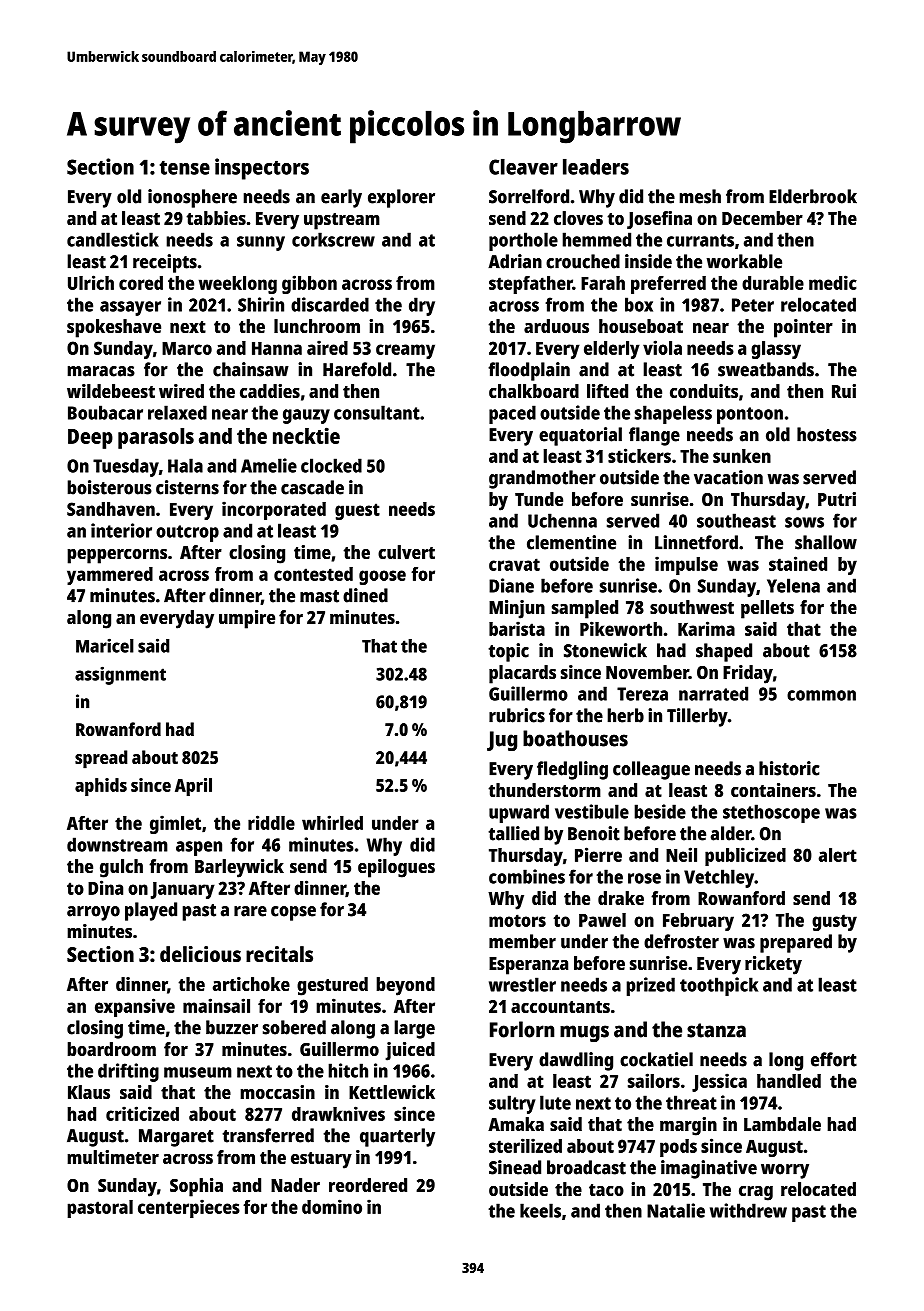  I want to click on downstream, so click(117, 844).
